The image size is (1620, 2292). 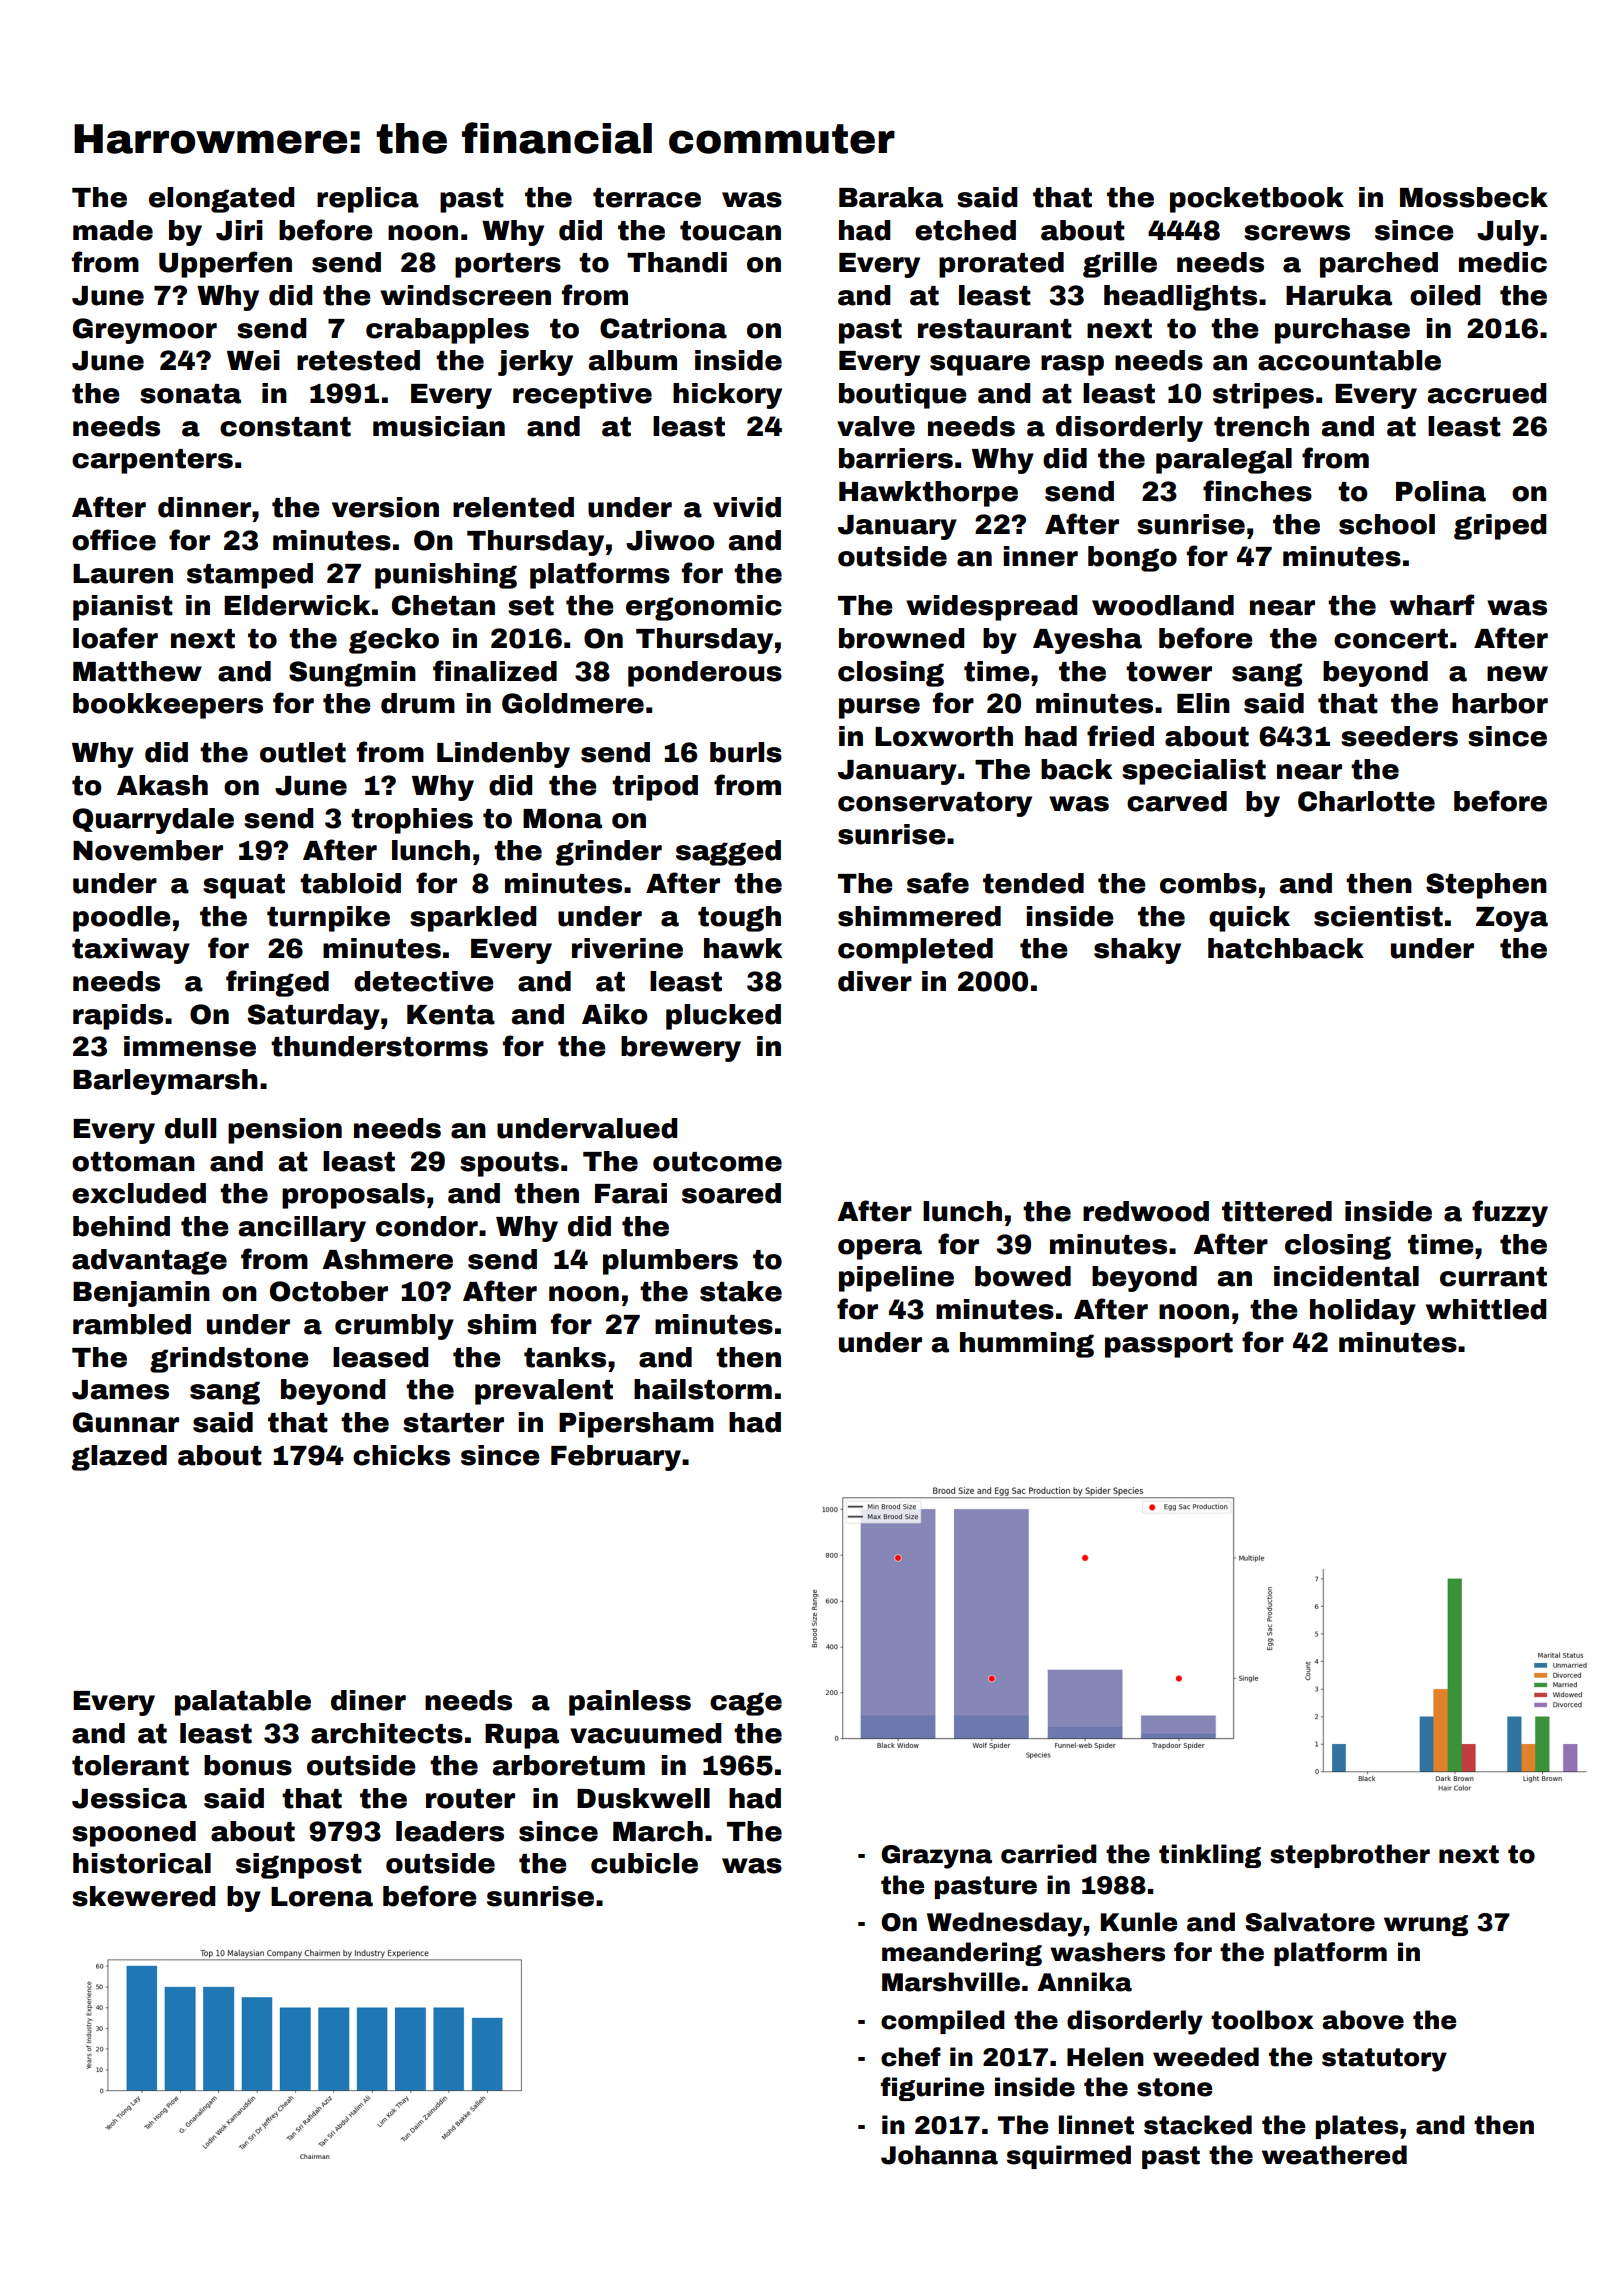 What do you see at coordinates (573, 703) in the page?
I see `Goldmere` at bounding box center [573, 703].
